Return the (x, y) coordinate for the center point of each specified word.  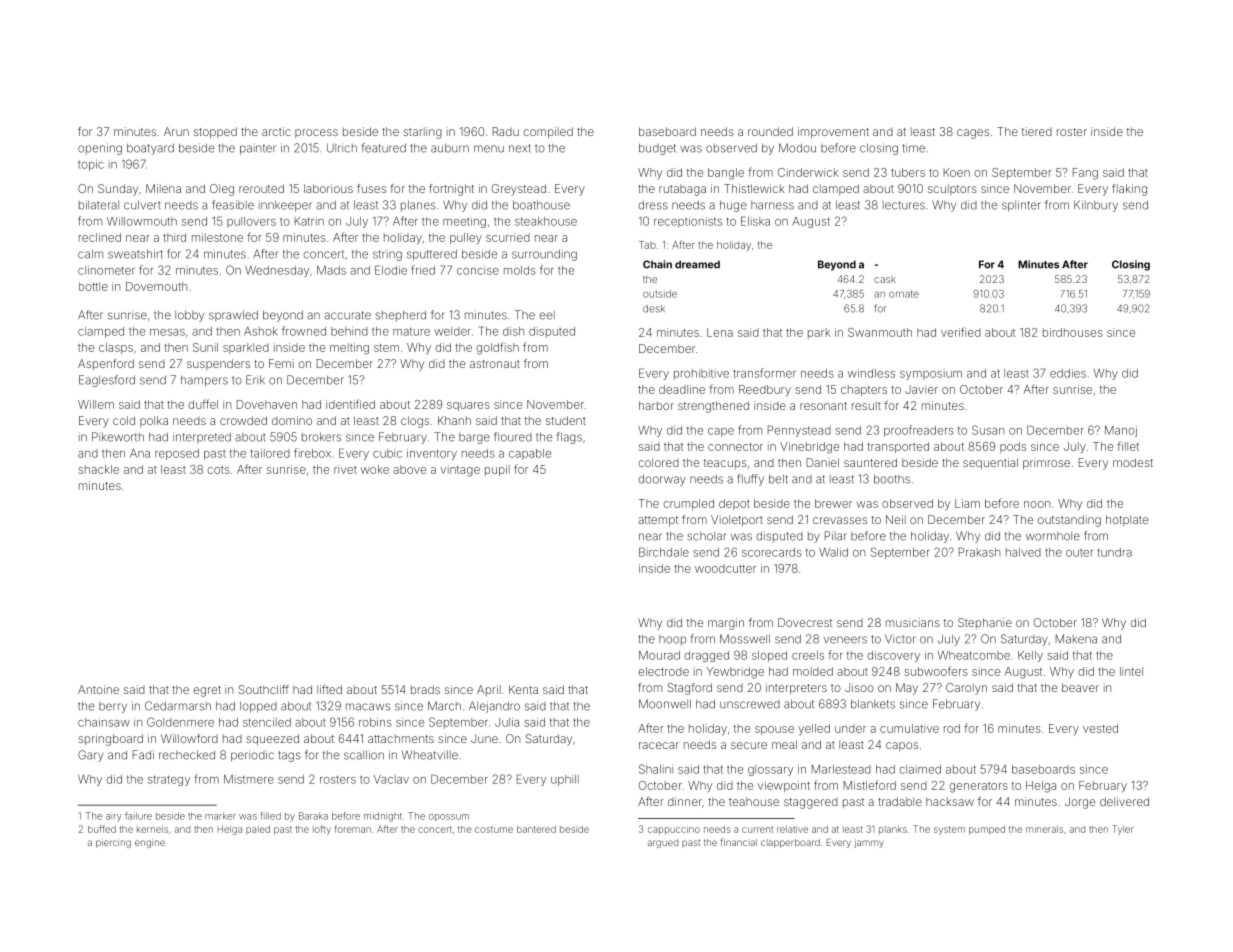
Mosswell (745, 639)
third (174, 237)
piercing (113, 843)
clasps (116, 348)
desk (654, 309)
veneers (845, 640)
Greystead (519, 190)
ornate (904, 294)
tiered (1037, 131)
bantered (536, 829)
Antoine (98, 689)
